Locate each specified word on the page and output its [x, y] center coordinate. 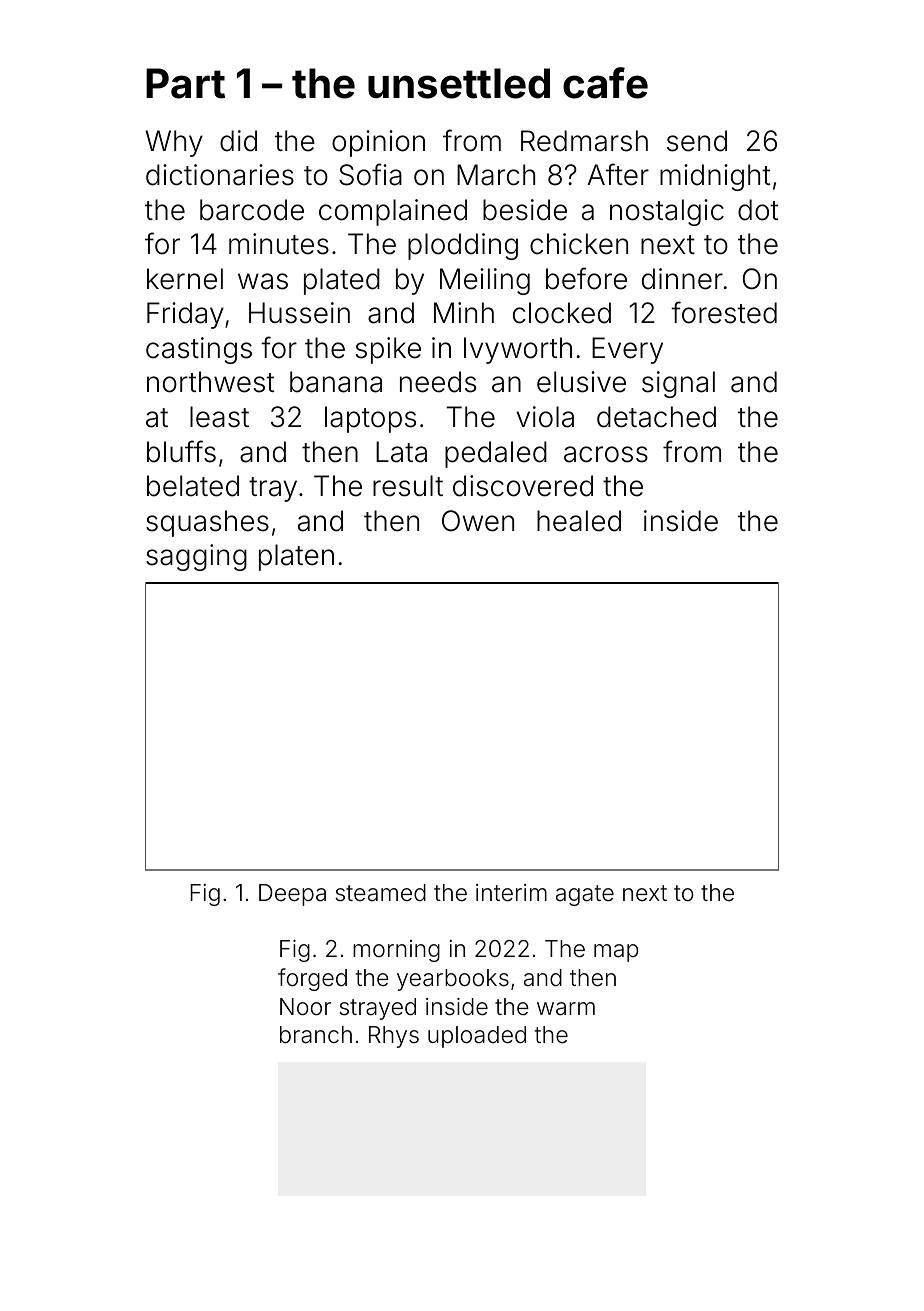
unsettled [459, 83]
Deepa [292, 895]
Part [185, 83]
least [219, 417]
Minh [464, 312]
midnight [715, 177]
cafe [605, 83]
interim [511, 893]
